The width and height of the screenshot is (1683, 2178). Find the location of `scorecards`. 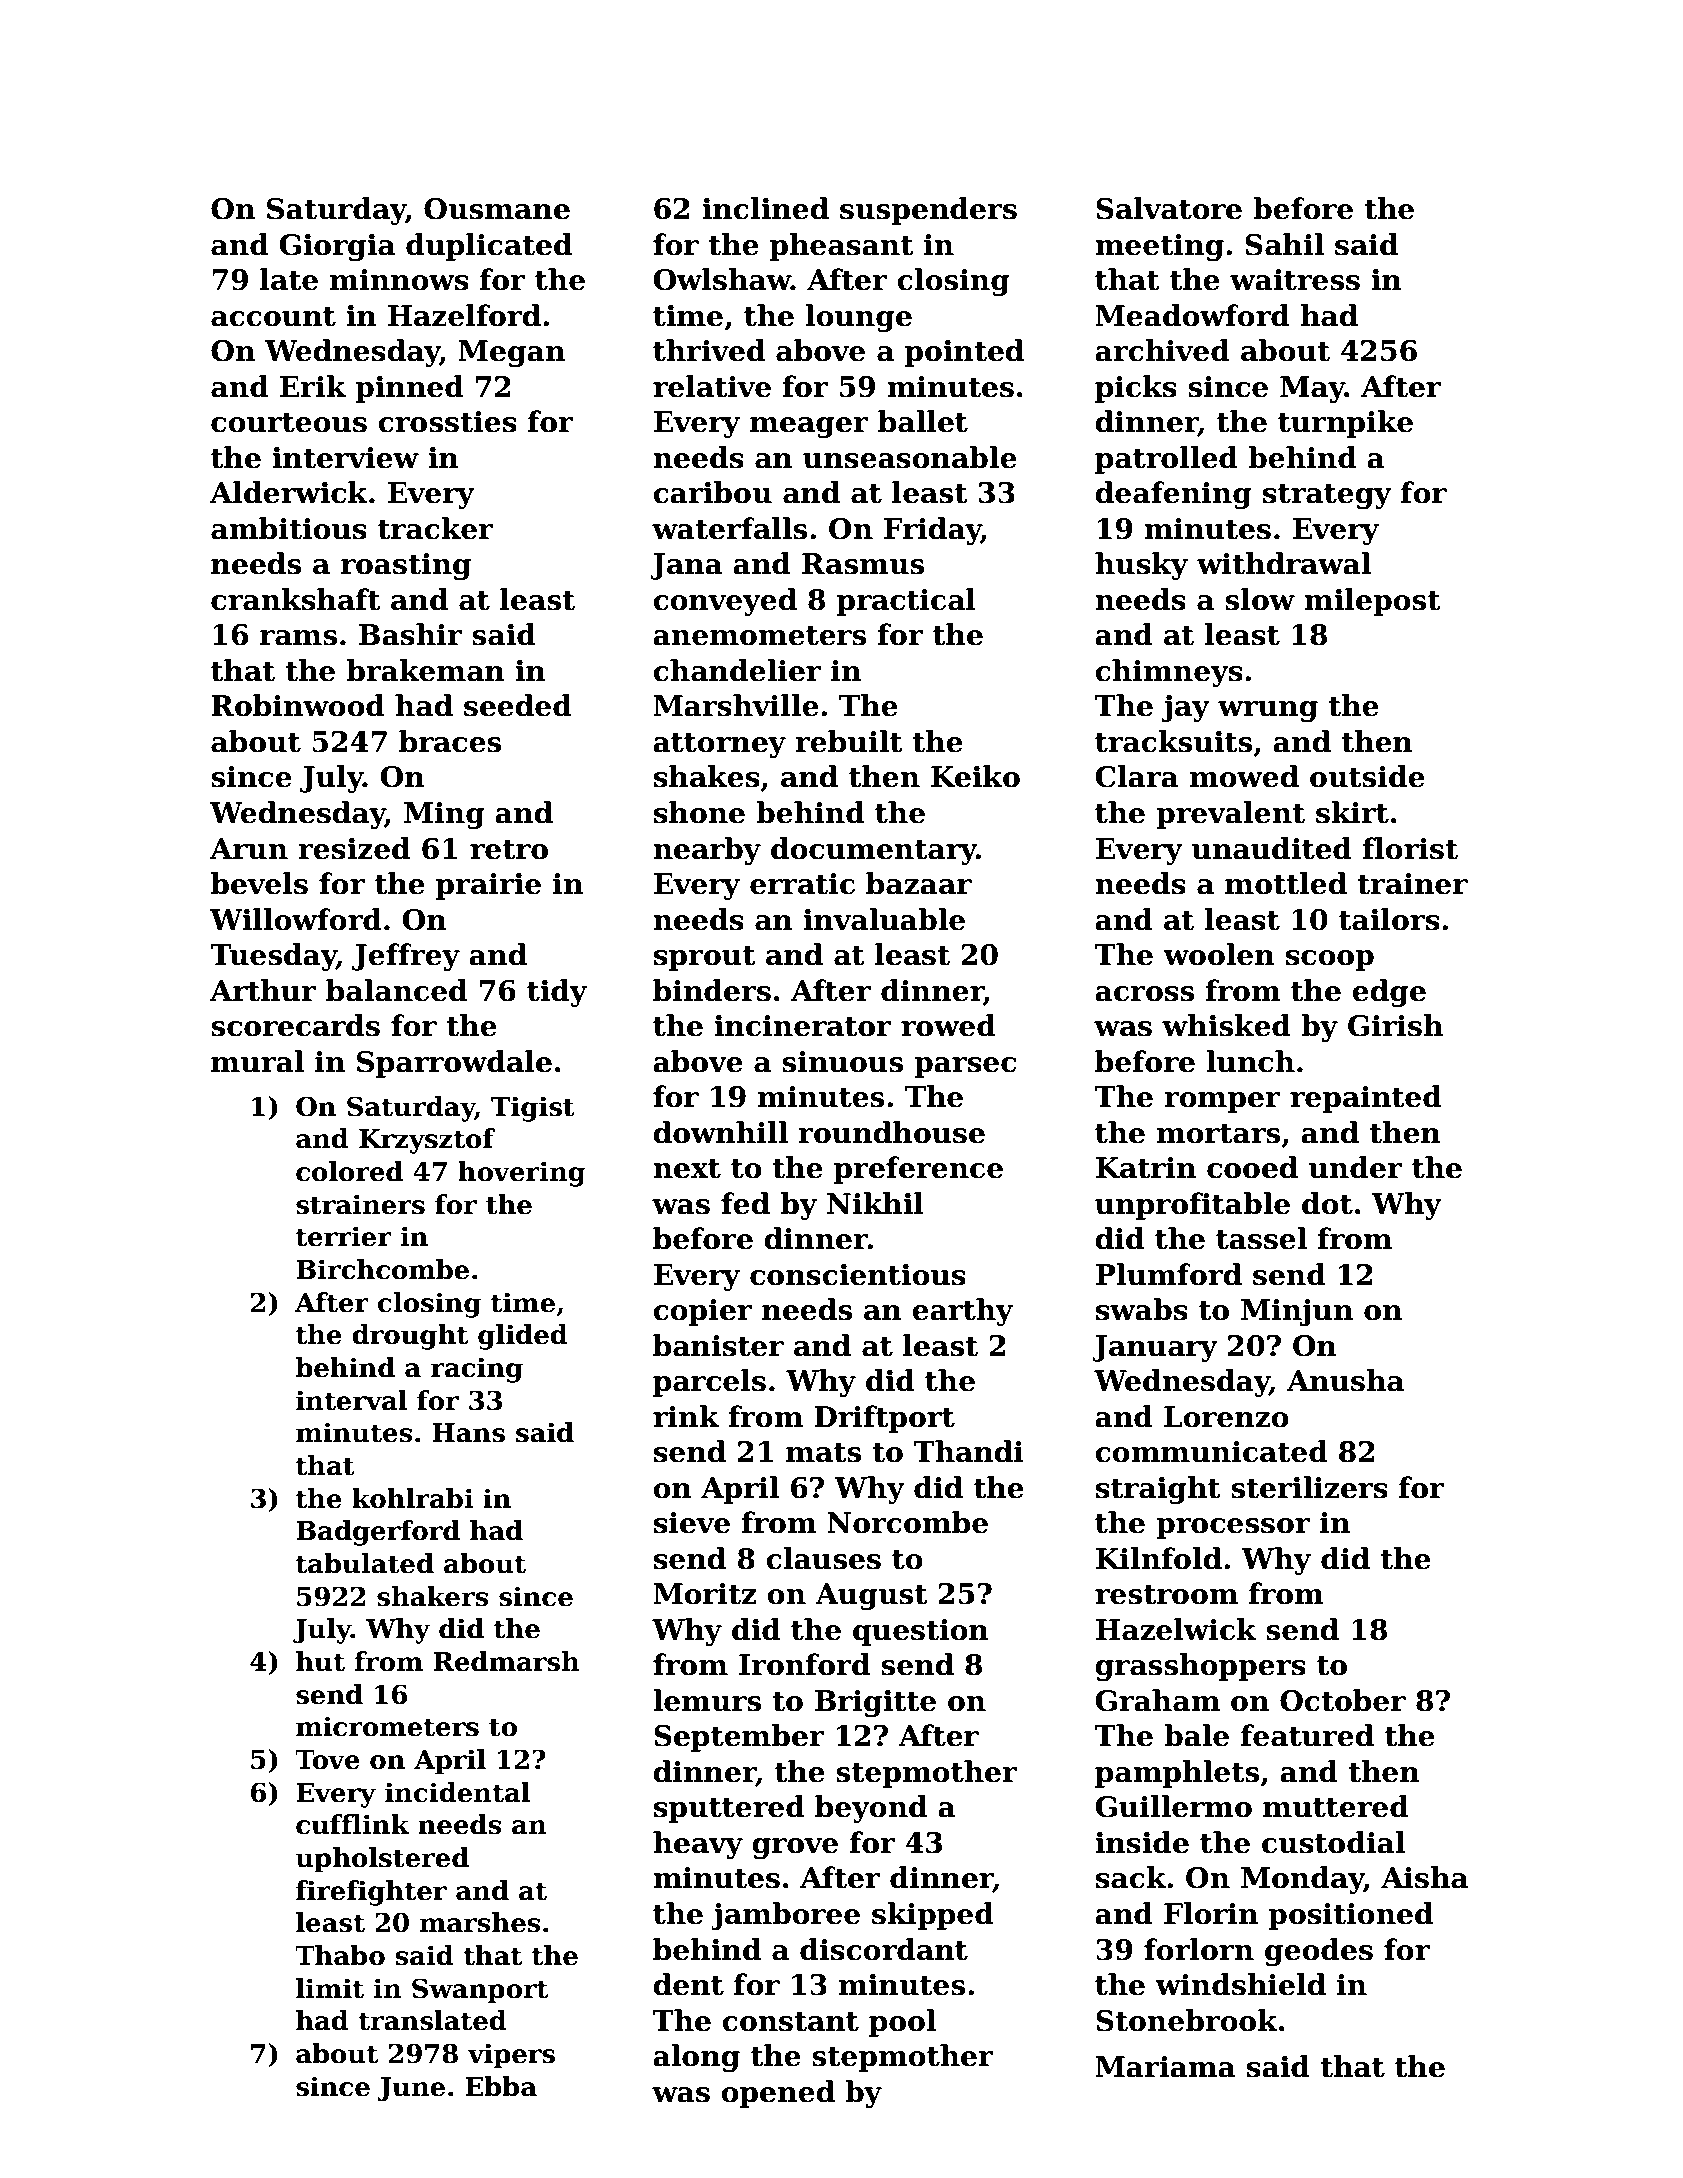

scorecards is located at coordinates (295, 1025).
